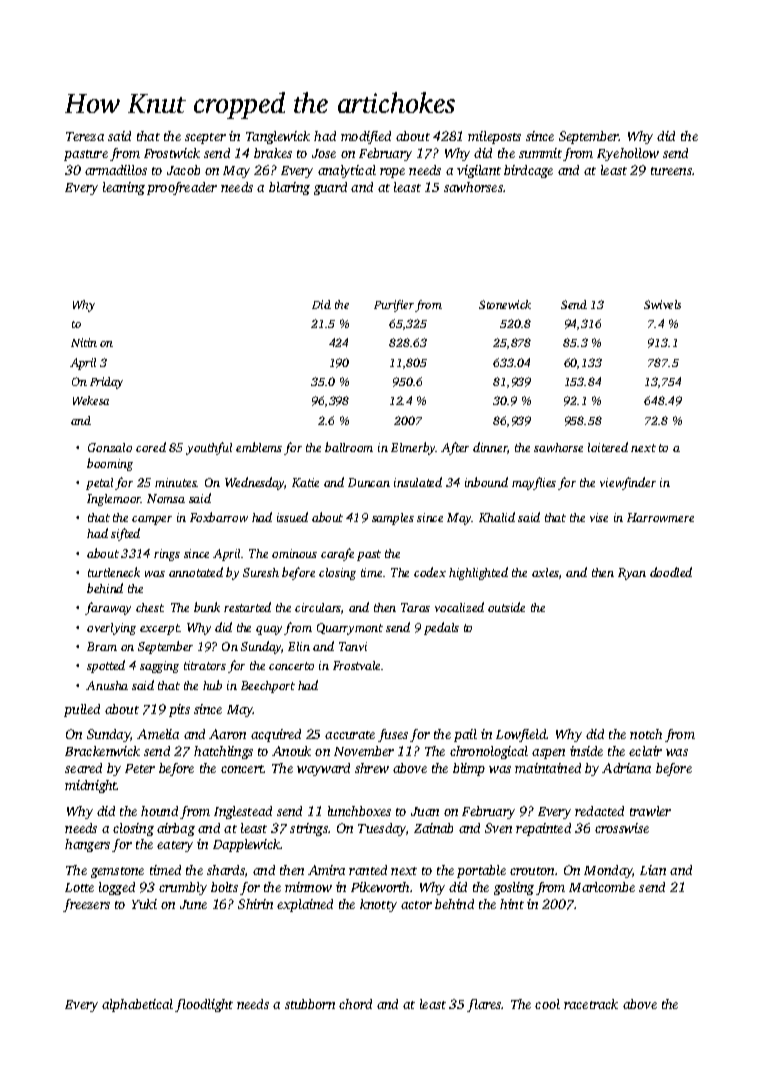 The height and width of the document is (1084, 764). Describe the element at coordinates (366, 137) in the document. I see `modified` at that location.
